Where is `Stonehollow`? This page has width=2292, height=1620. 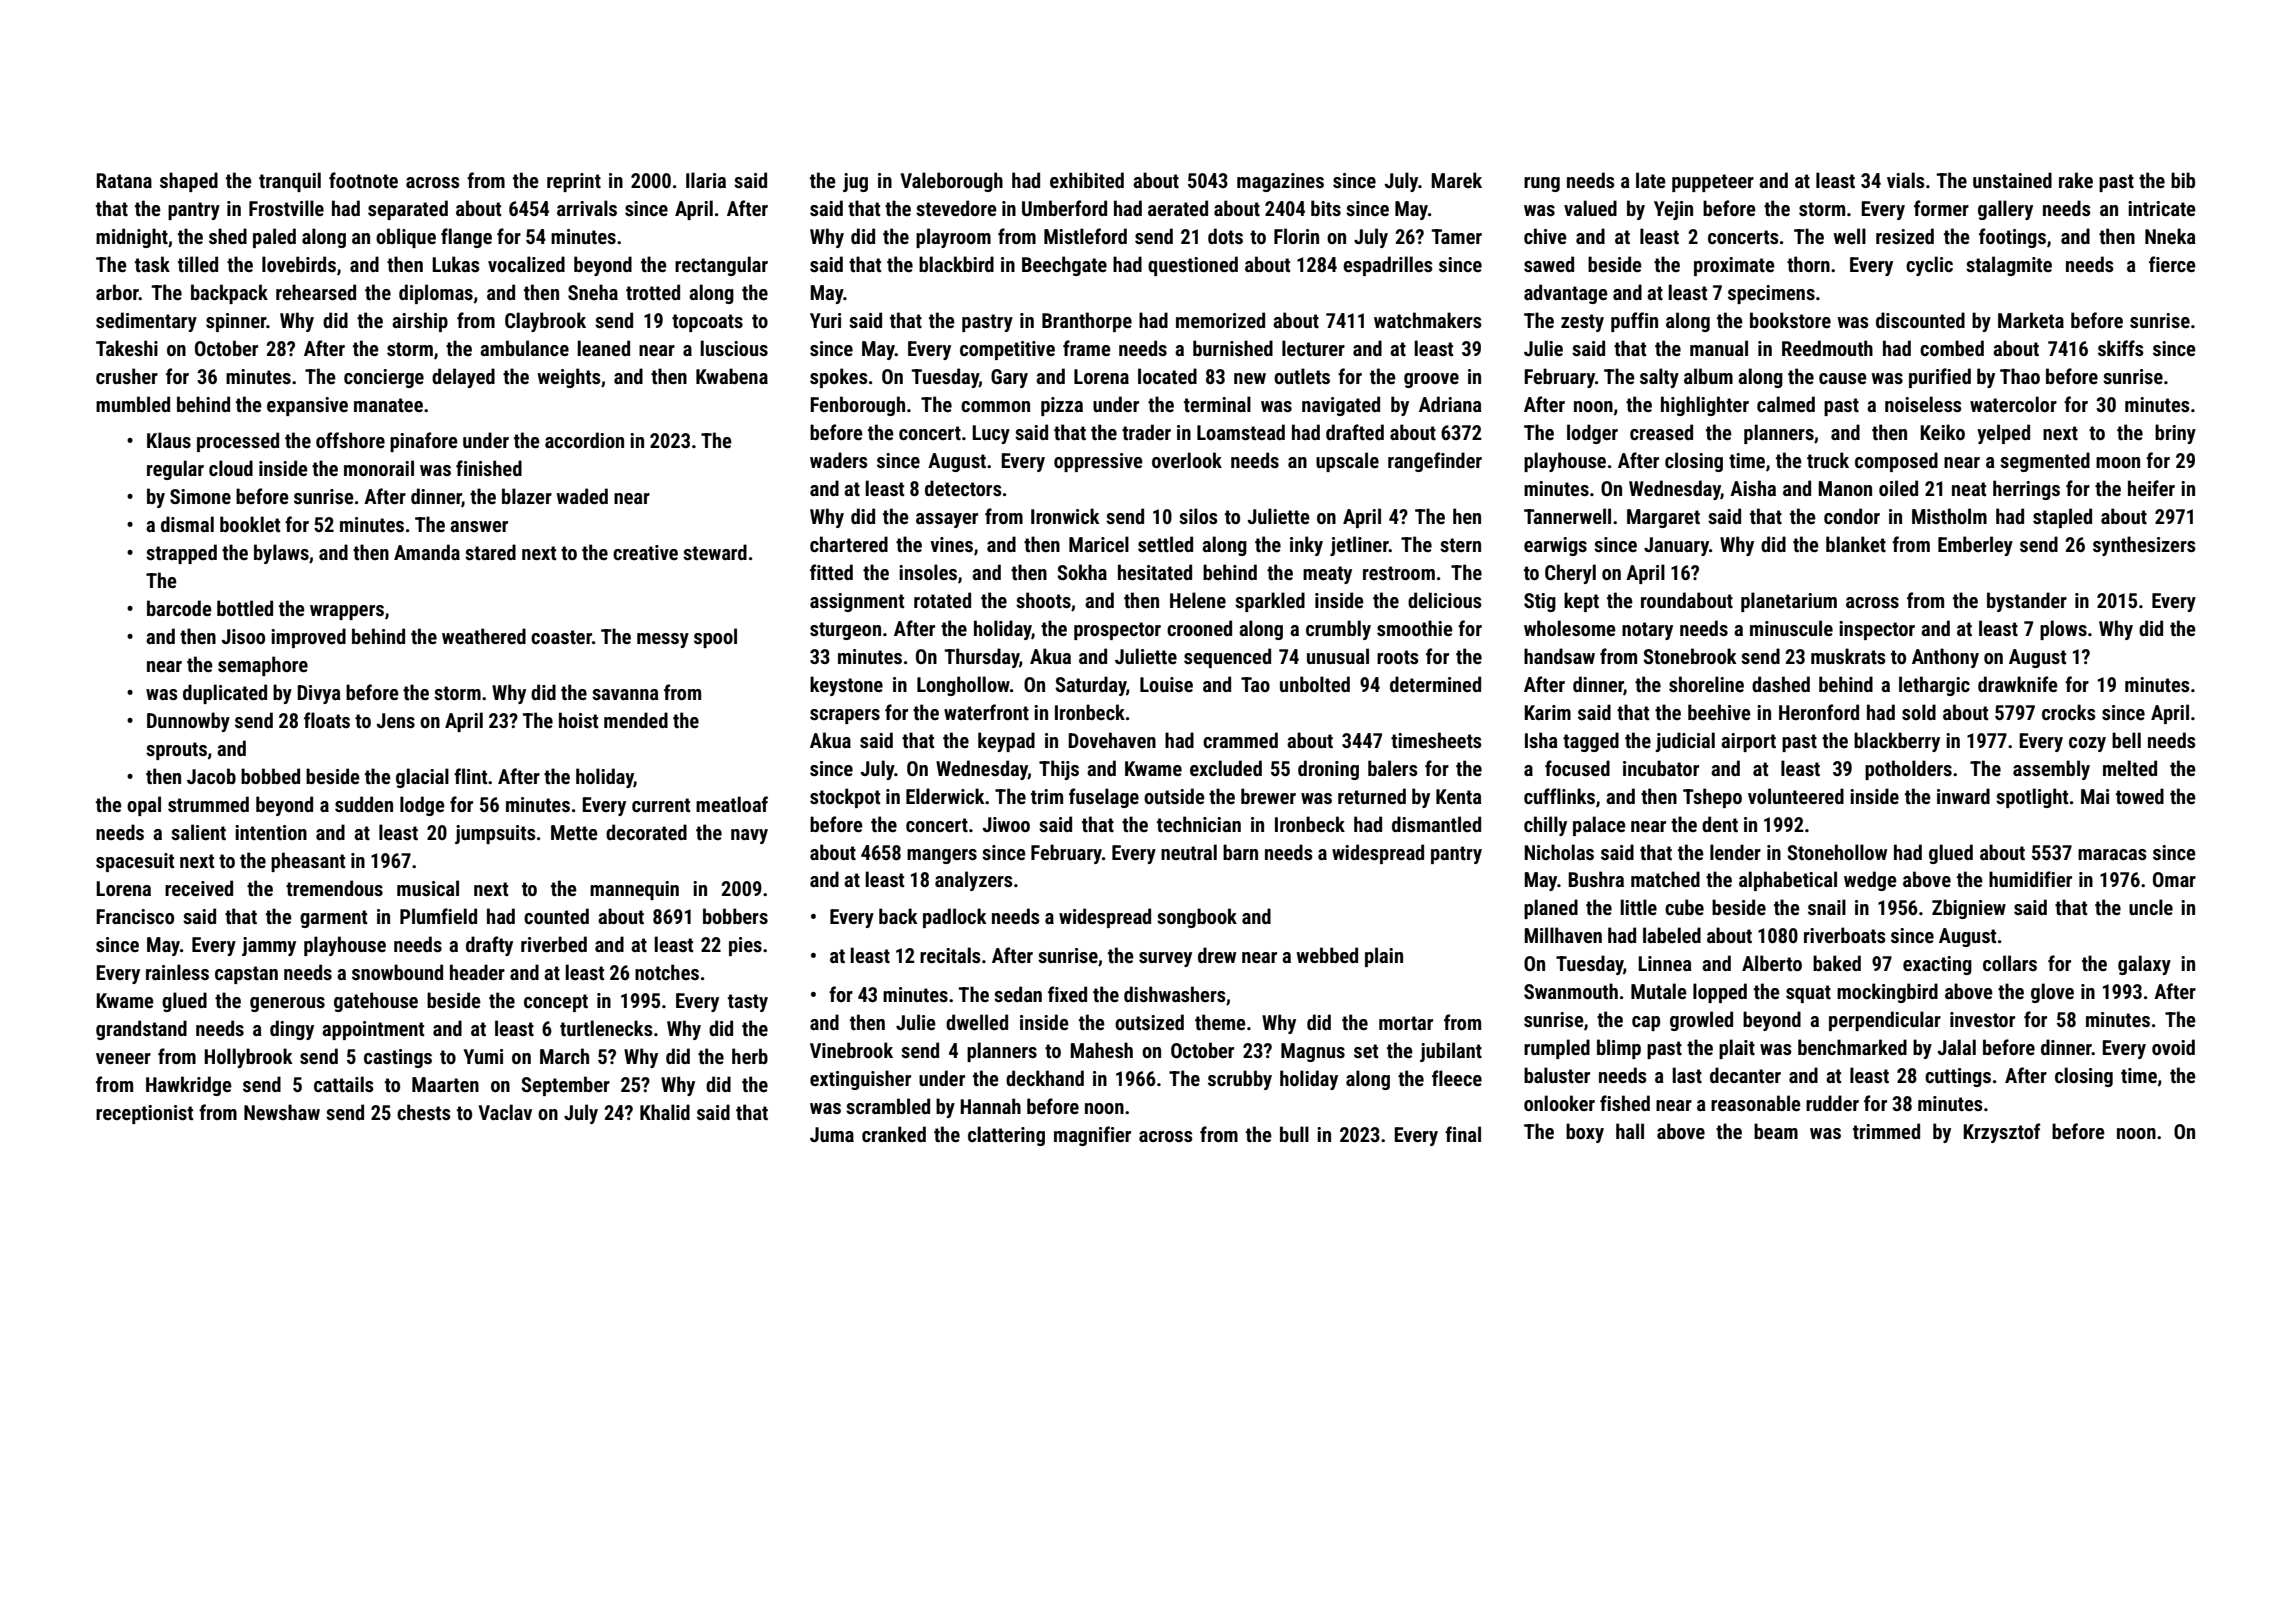 Stonehollow is located at coordinates (1837, 852).
